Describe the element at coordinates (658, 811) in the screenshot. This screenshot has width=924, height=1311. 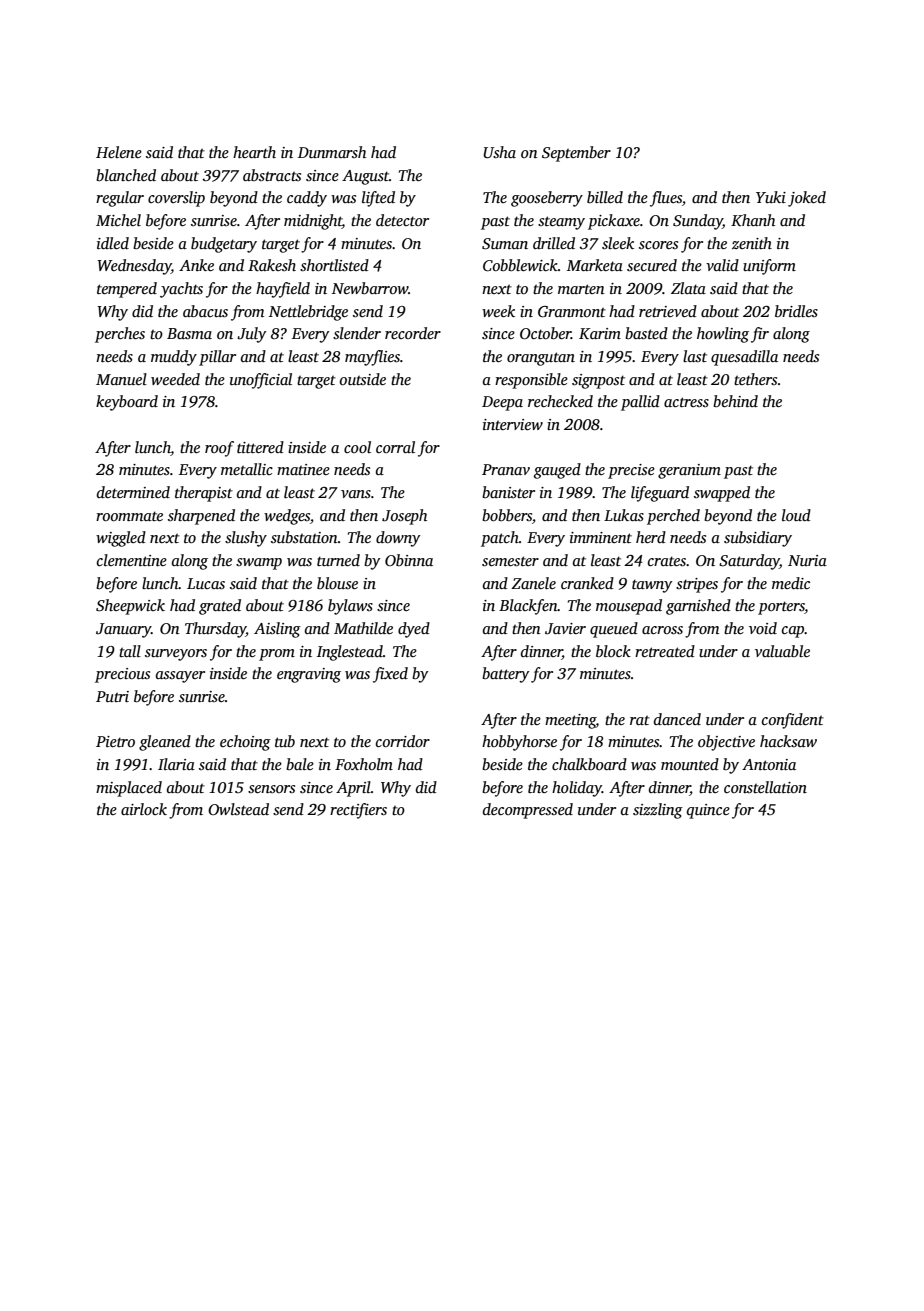
I see `sizzling` at that location.
